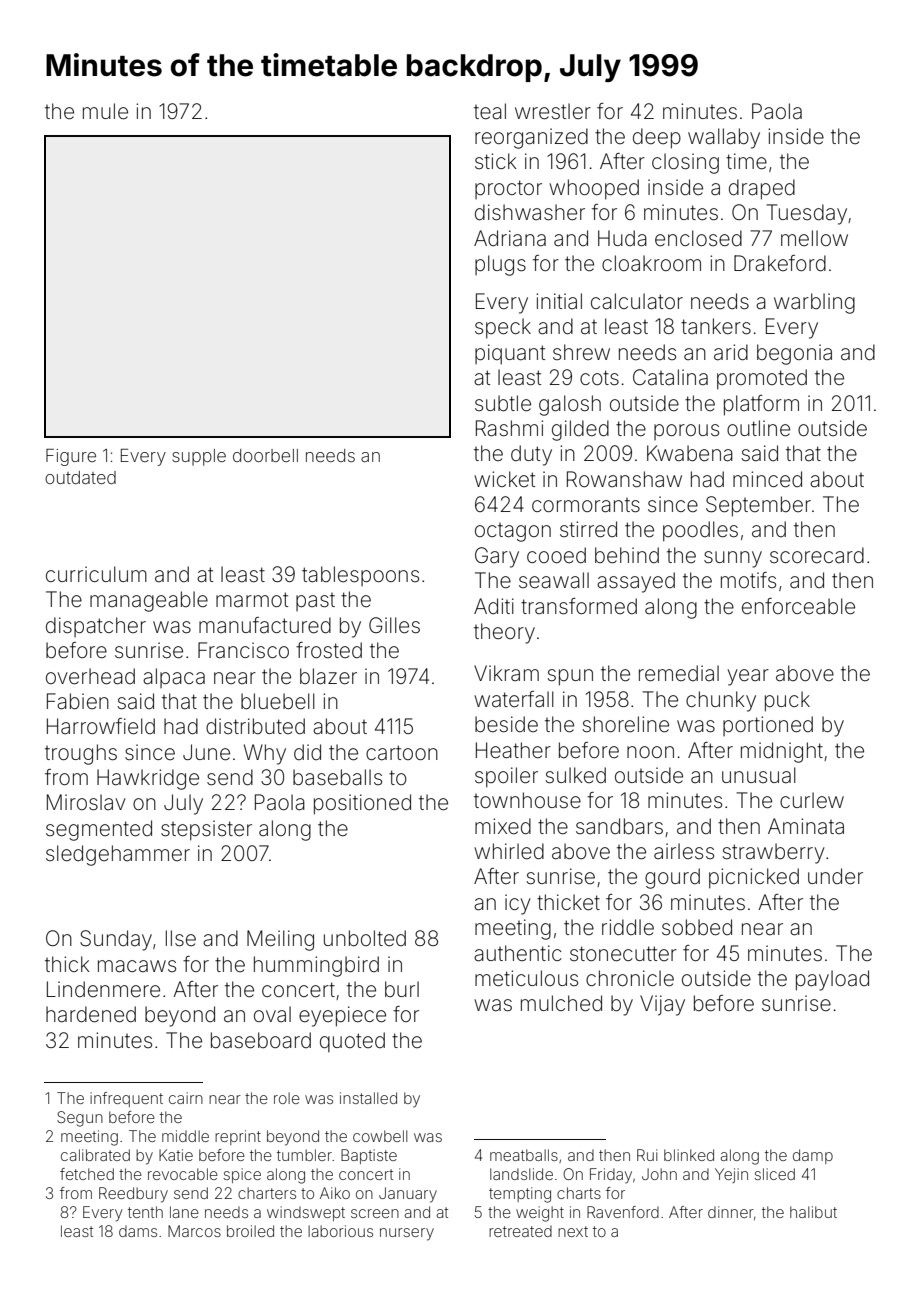  Describe the element at coordinates (71, 457) in the document. I see `Figure` at that location.
